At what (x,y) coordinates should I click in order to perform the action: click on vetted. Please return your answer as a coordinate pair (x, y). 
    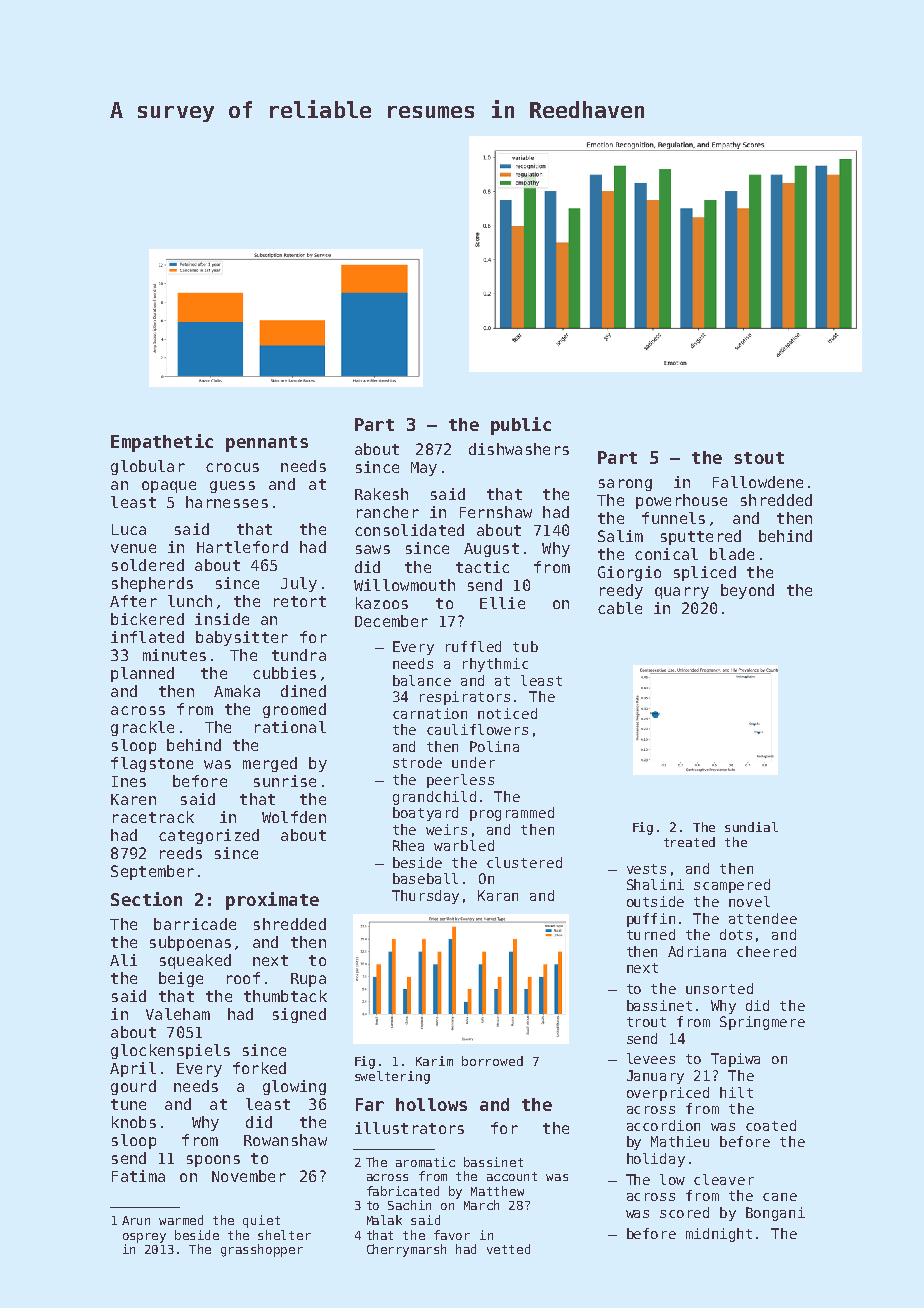
    Looking at the image, I should click on (508, 1249).
